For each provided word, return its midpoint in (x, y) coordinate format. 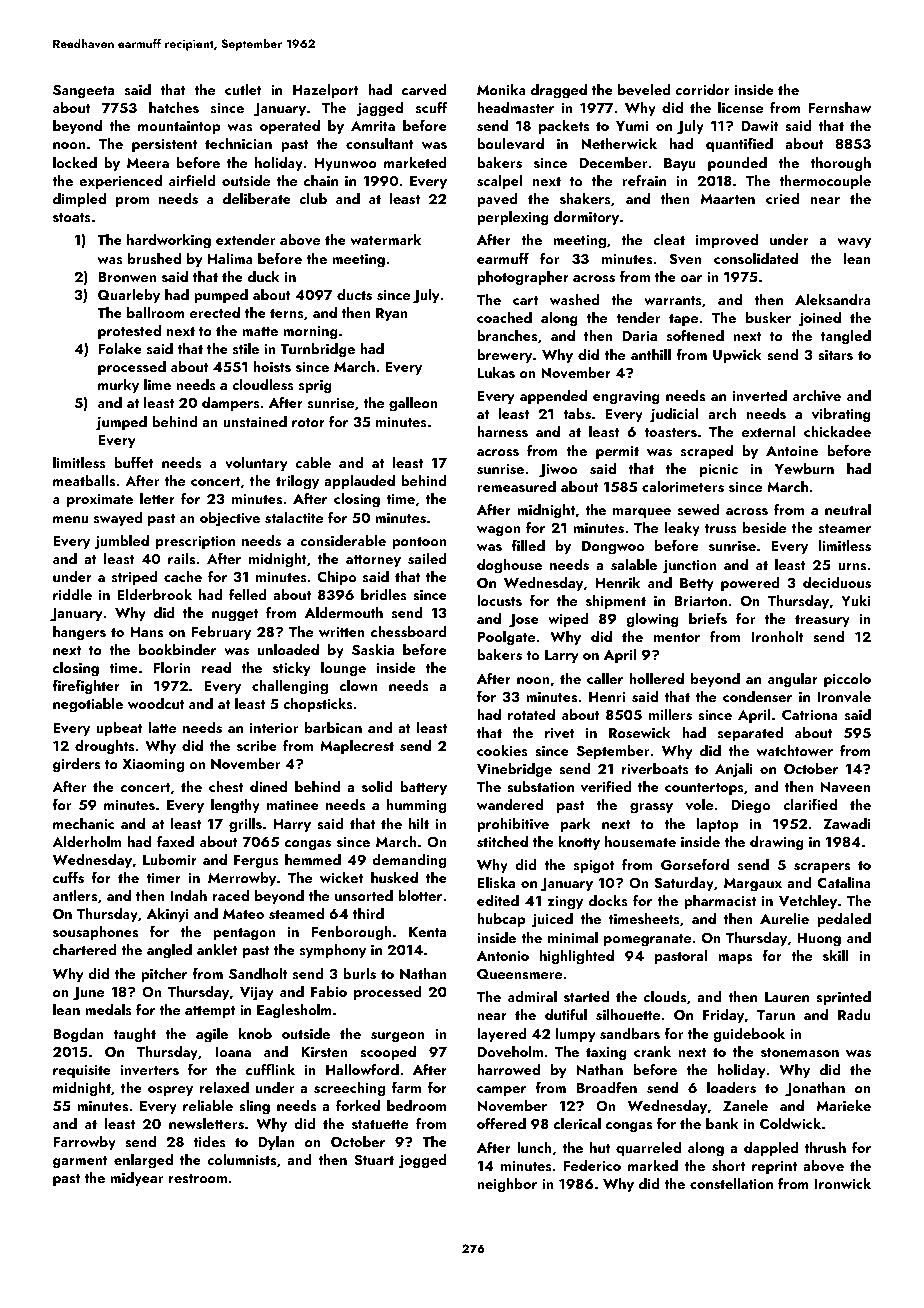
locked (75, 162)
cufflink (270, 1069)
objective (230, 519)
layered (502, 1035)
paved (497, 200)
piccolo (847, 680)
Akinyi (168, 915)
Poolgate (506, 638)
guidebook (749, 1035)
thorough (840, 164)
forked (358, 1105)
